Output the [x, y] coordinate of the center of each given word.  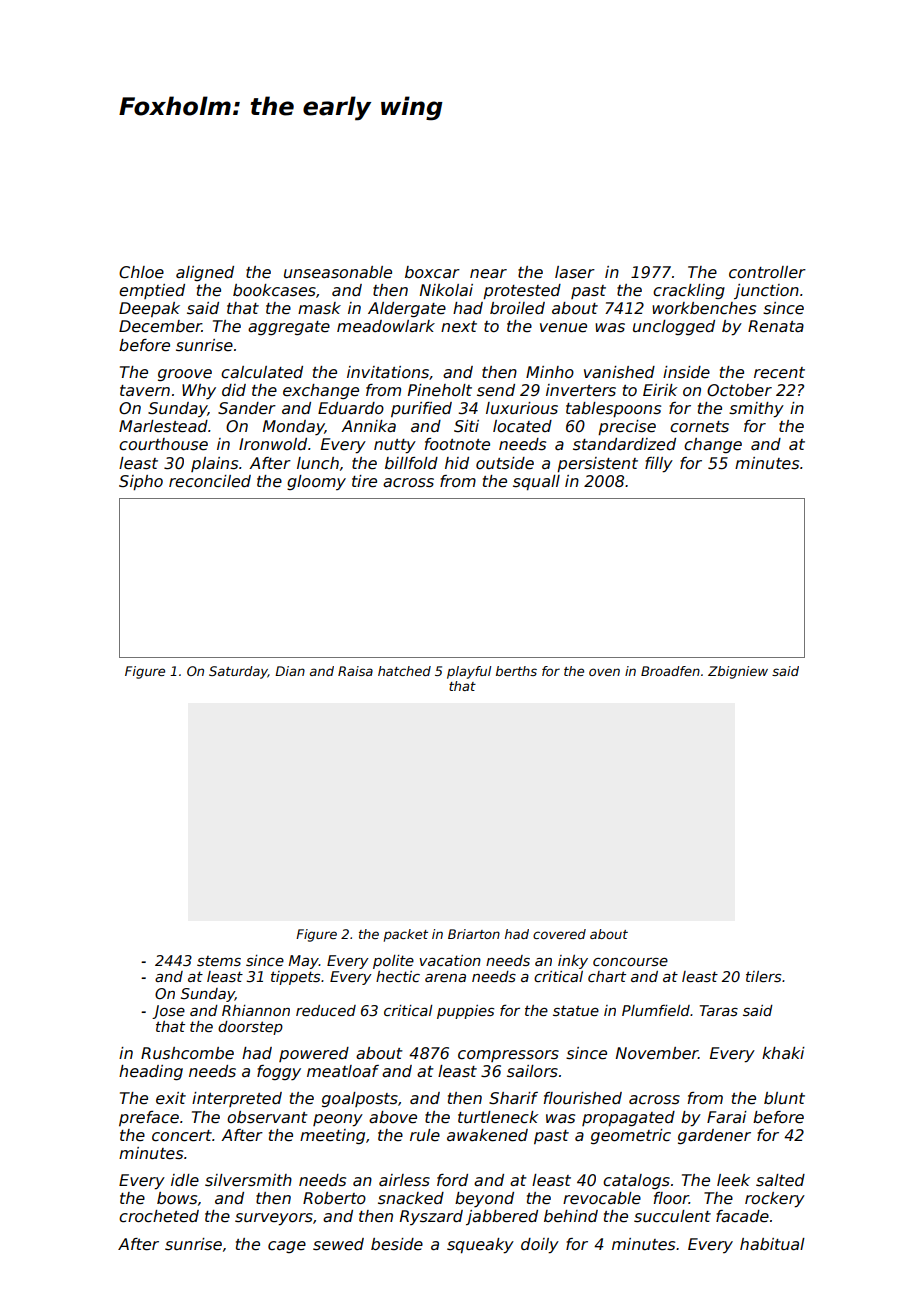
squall [536, 482]
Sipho [141, 482]
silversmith [248, 1180]
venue [563, 328]
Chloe [141, 272]
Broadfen [670, 671]
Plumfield [656, 1010]
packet [406, 935]
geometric [631, 1136]
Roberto [334, 1198]
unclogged [674, 327]
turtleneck [498, 1117]
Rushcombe [187, 1053]
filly [659, 465]
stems [219, 961]
